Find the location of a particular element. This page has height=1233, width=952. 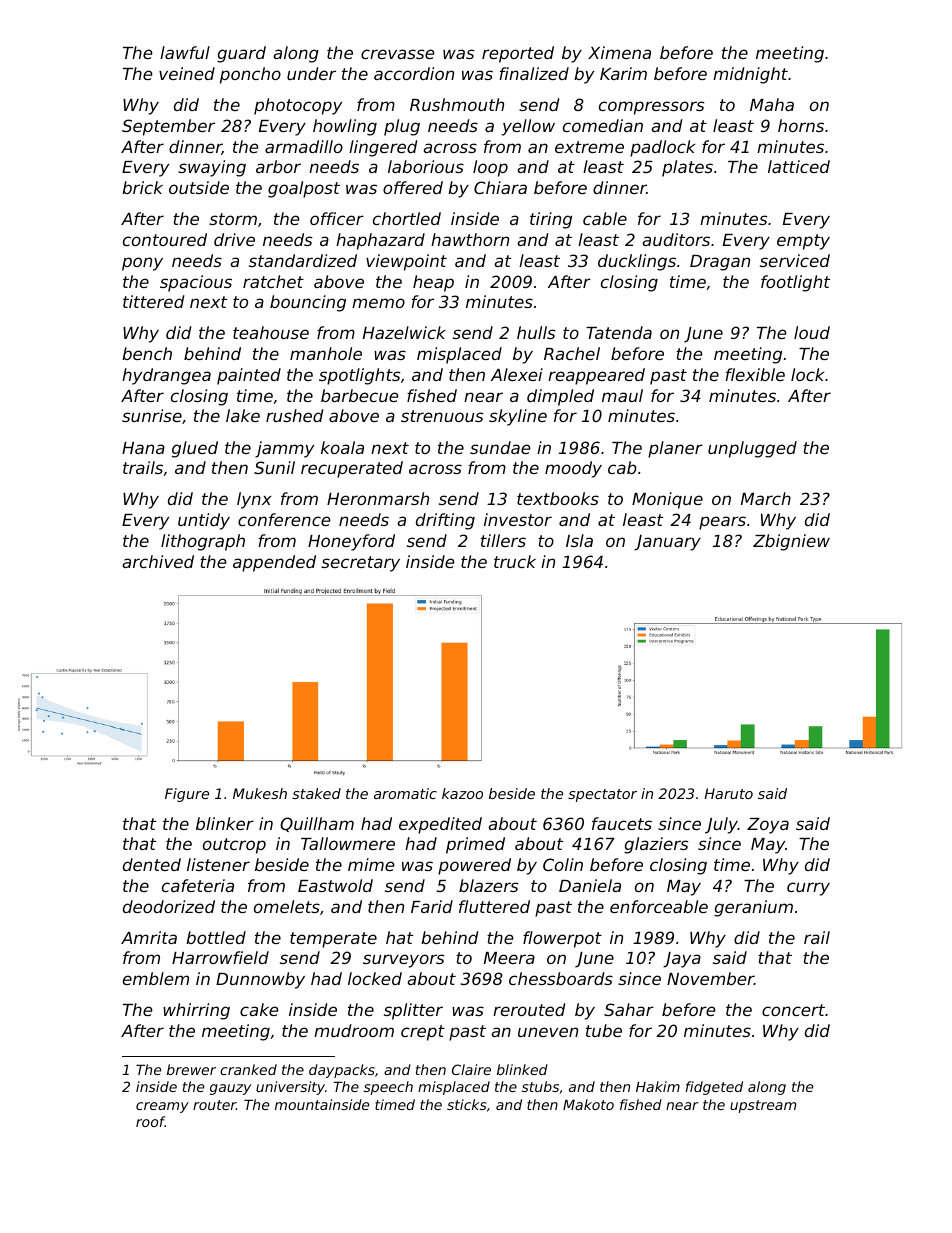

plates is located at coordinates (687, 168).
